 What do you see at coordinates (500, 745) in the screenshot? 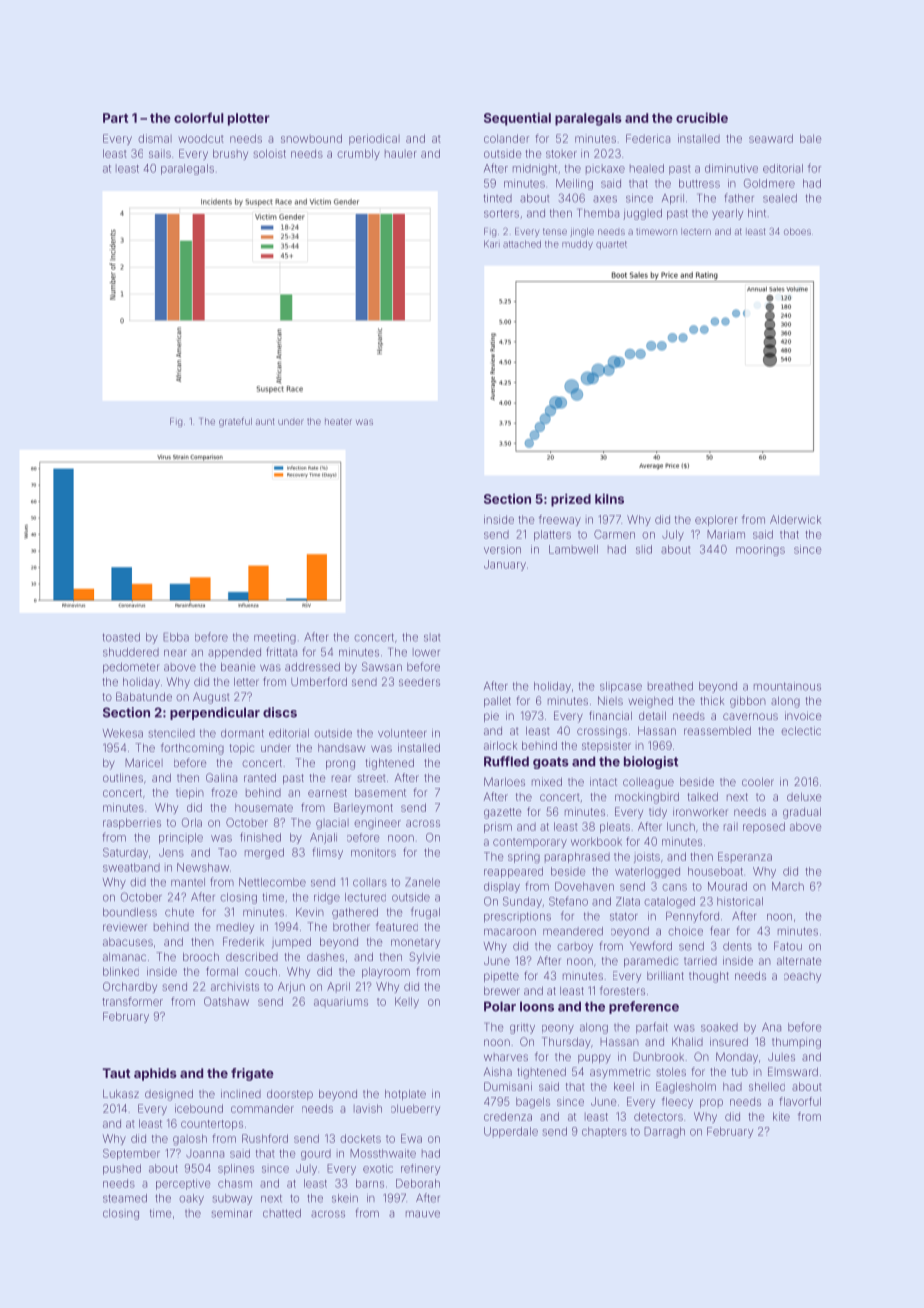
I see `airlock` at bounding box center [500, 745].
